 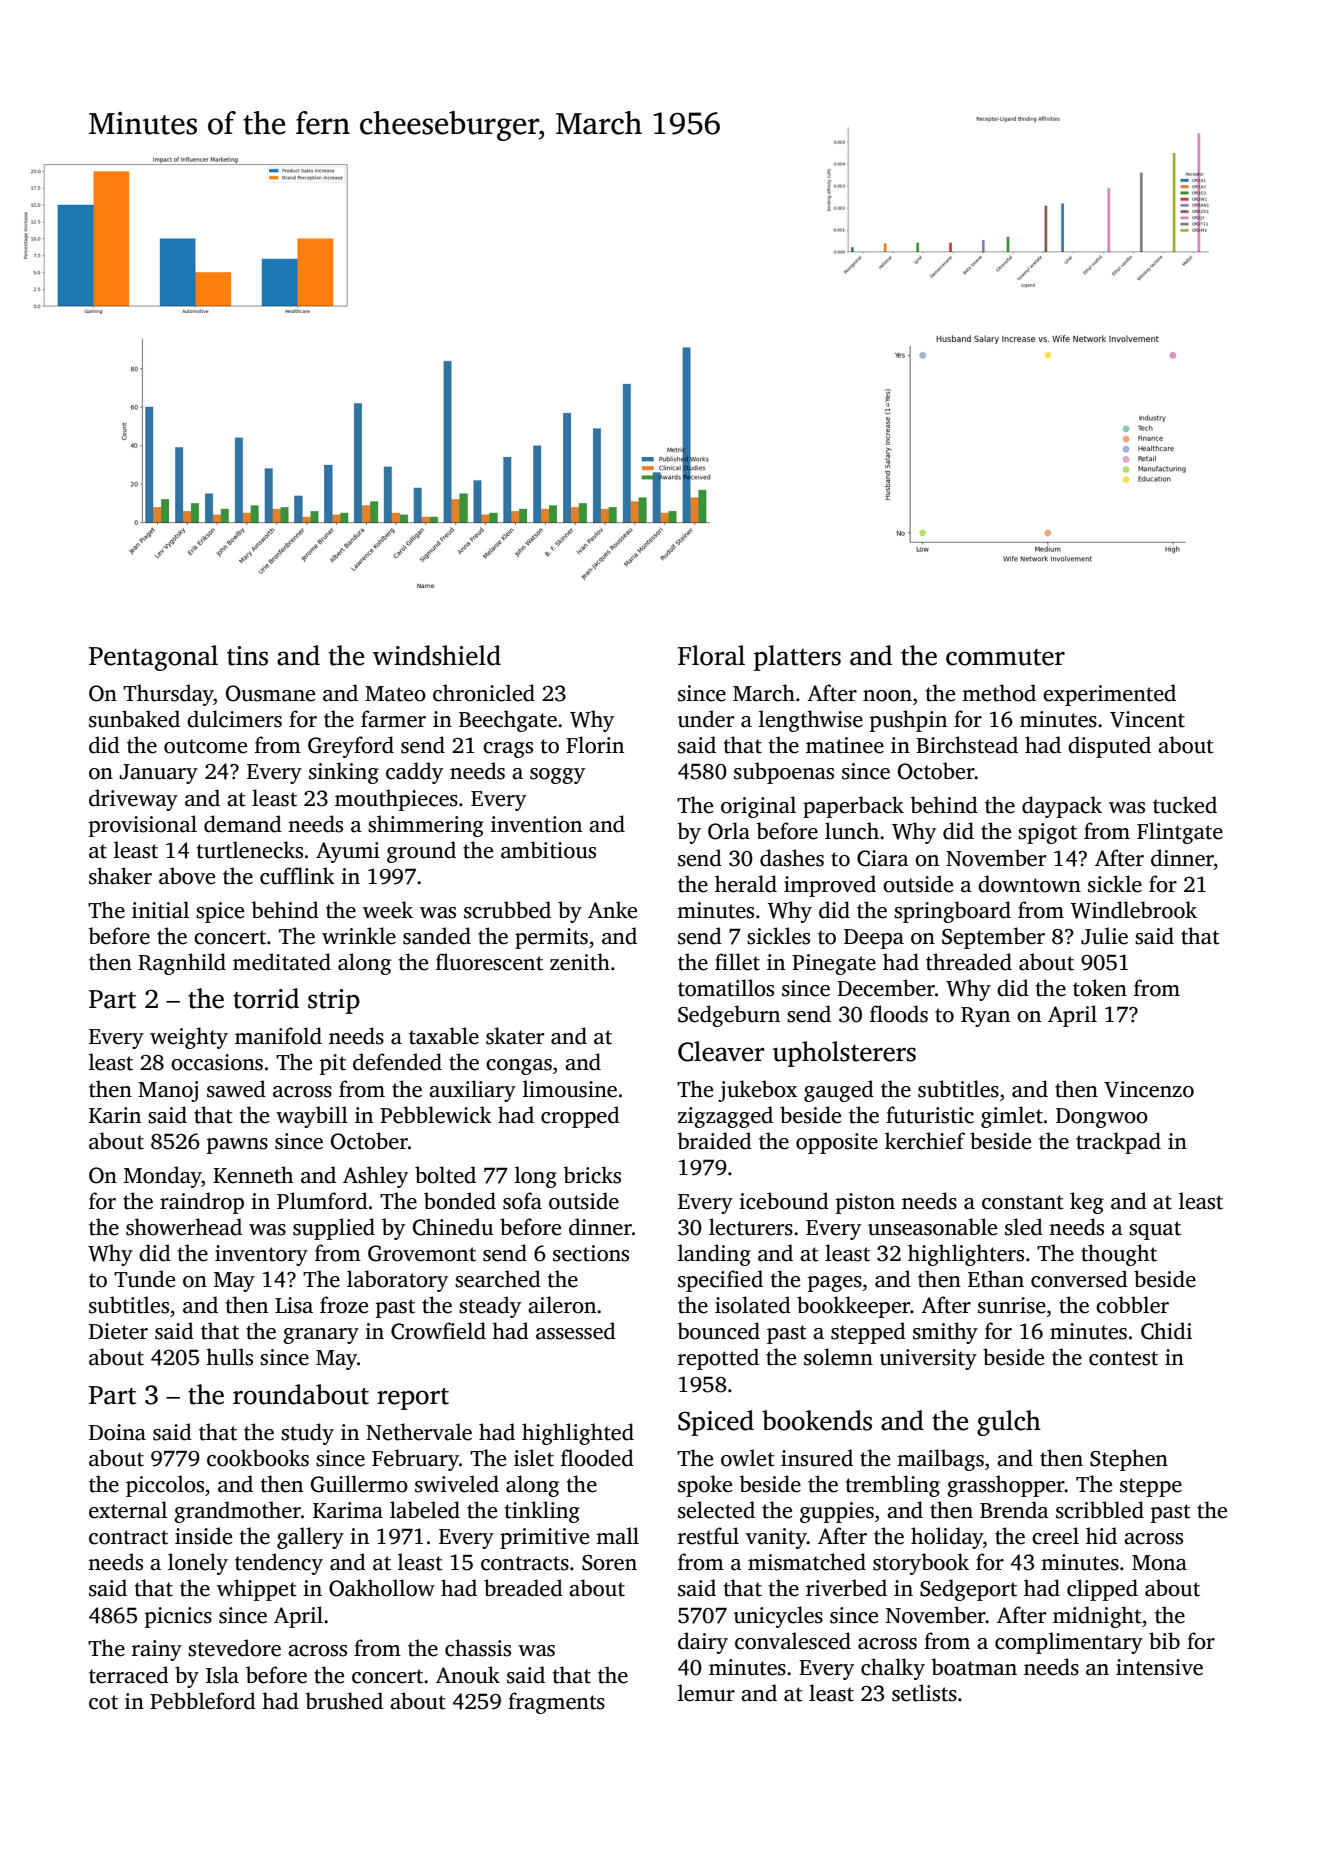 I want to click on whippet, so click(x=257, y=1590).
